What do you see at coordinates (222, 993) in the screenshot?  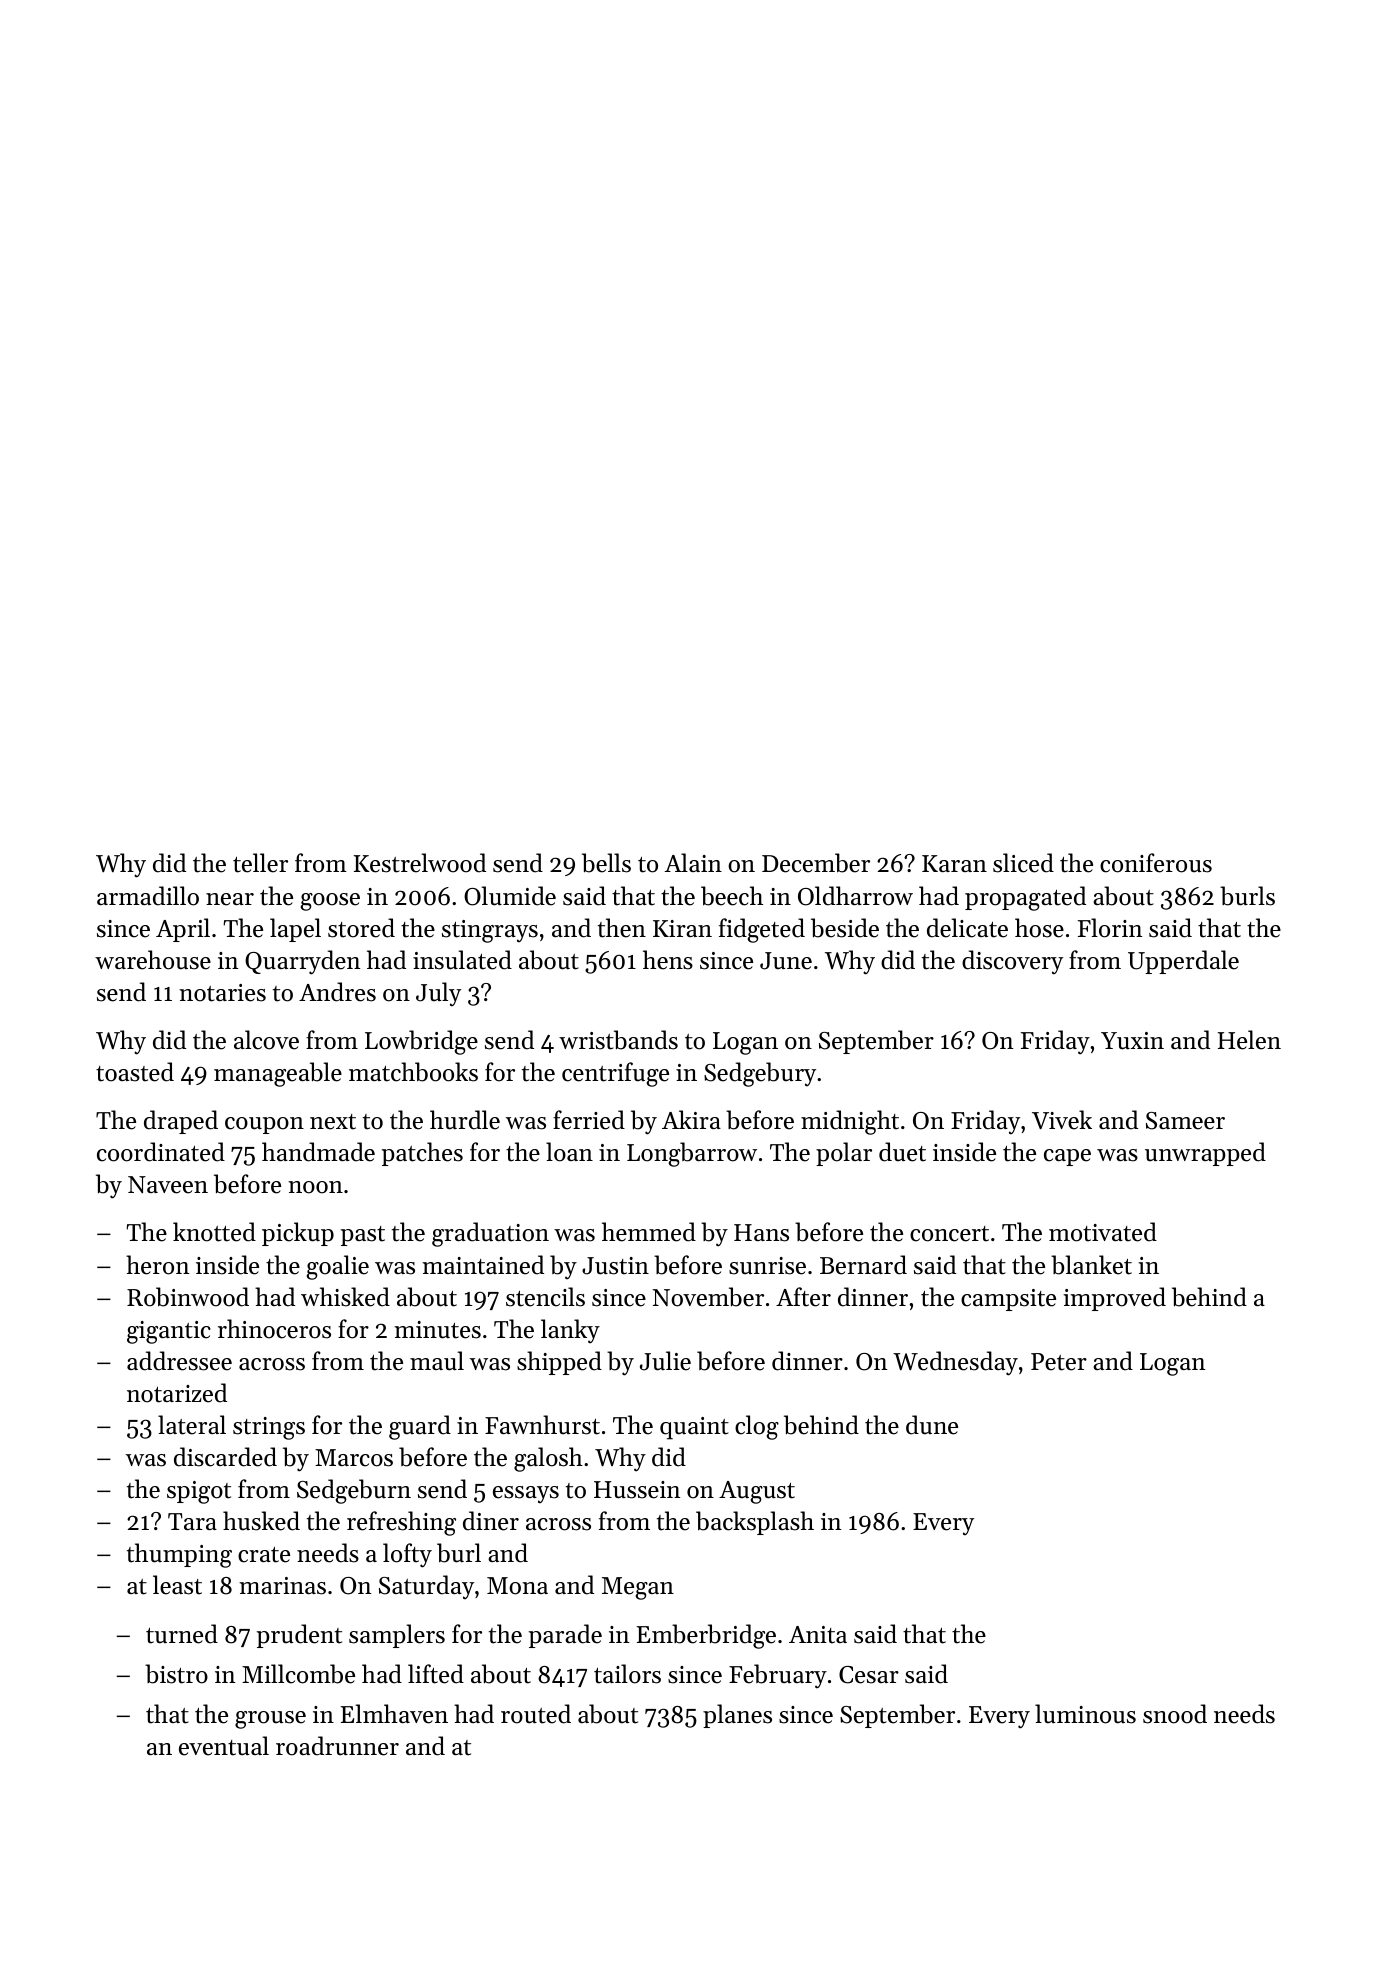 I see `notaries` at bounding box center [222, 993].
